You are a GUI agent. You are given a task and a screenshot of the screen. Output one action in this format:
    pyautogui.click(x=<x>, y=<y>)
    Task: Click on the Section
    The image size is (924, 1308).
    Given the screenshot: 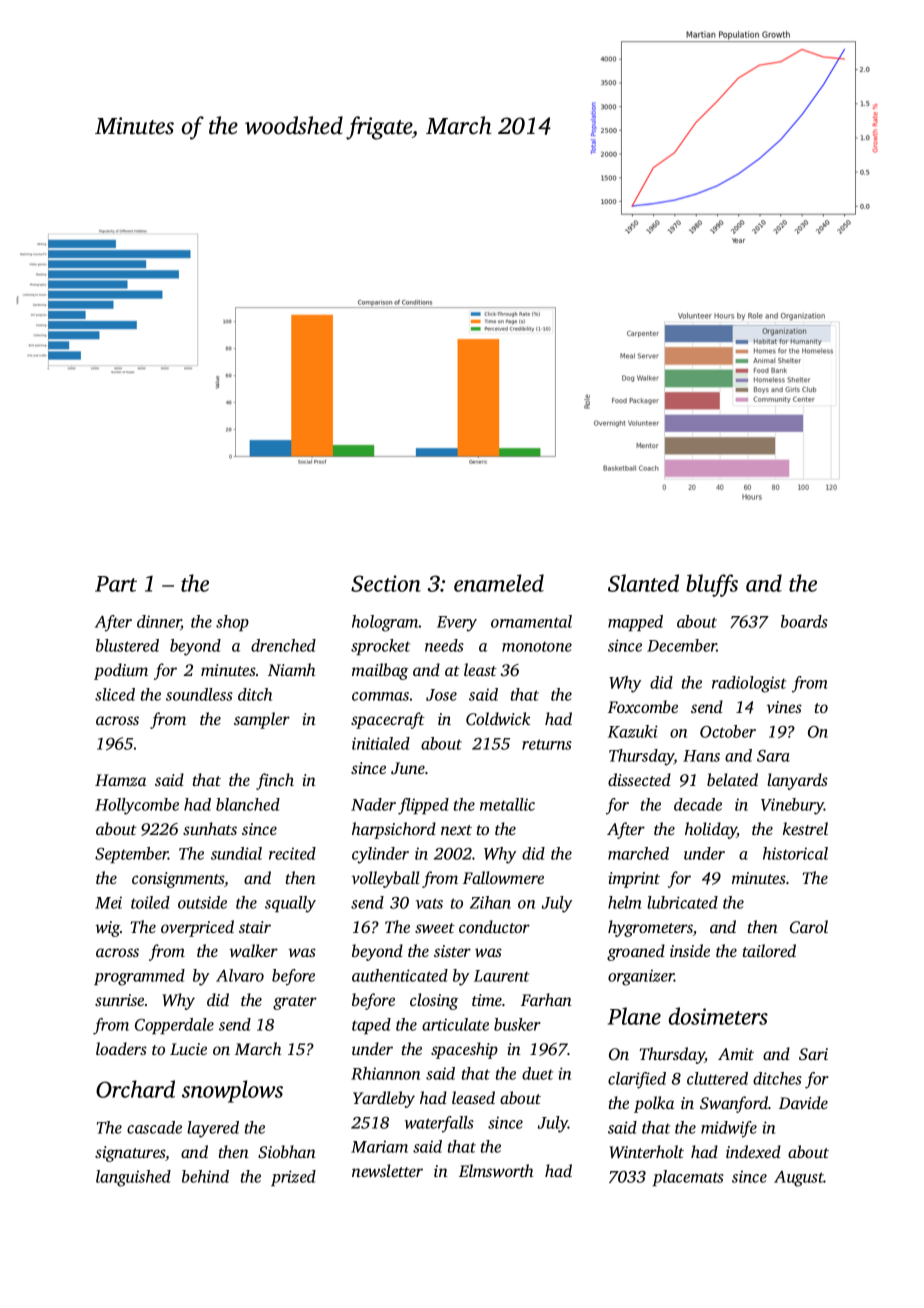 What is the action you would take?
    pyautogui.click(x=386, y=583)
